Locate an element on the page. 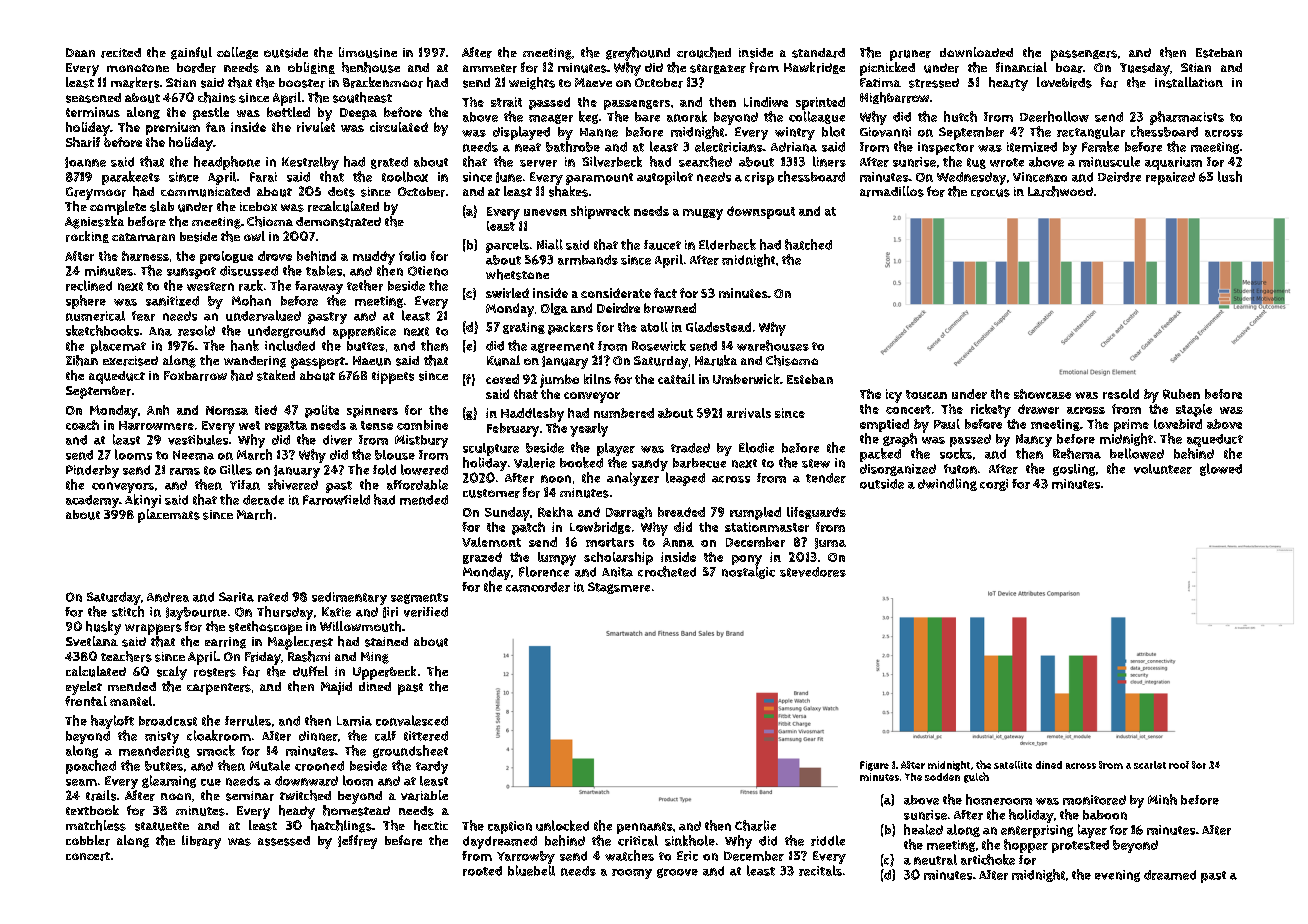 The image size is (1308, 924). muggy is located at coordinates (703, 214).
